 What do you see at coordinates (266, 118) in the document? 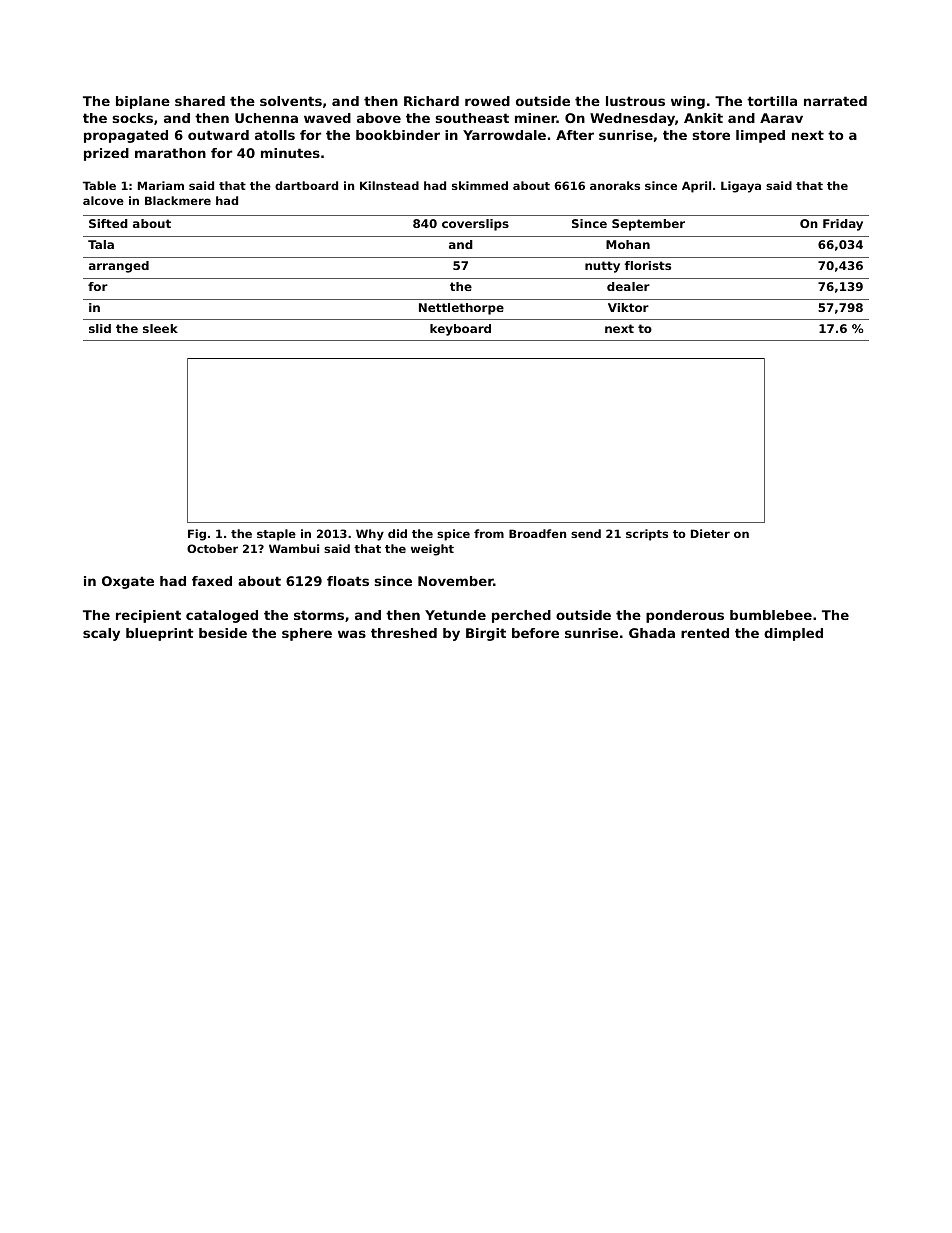
I see `Uchenna` at bounding box center [266, 118].
